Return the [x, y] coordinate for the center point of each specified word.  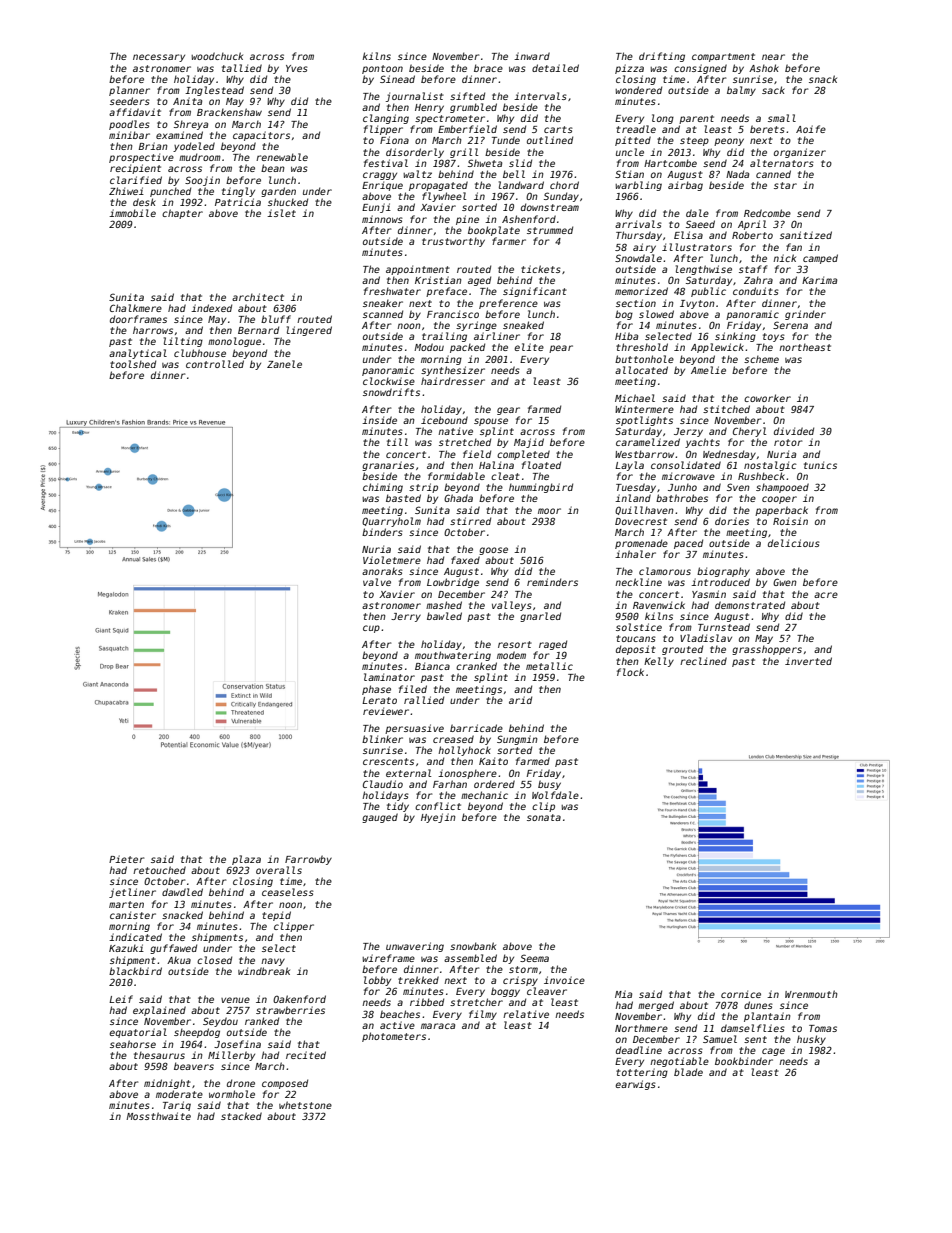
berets [767, 129]
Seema [534, 958]
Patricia [238, 202]
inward [532, 56]
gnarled [540, 617]
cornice [741, 994]
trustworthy [453, 242]
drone [241, 1083]
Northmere [641, 1028]
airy [644, 248]
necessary [159, 58]
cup [371, 629]
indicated [135, 937]
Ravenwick [659, 605]
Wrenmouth [811, 994]
